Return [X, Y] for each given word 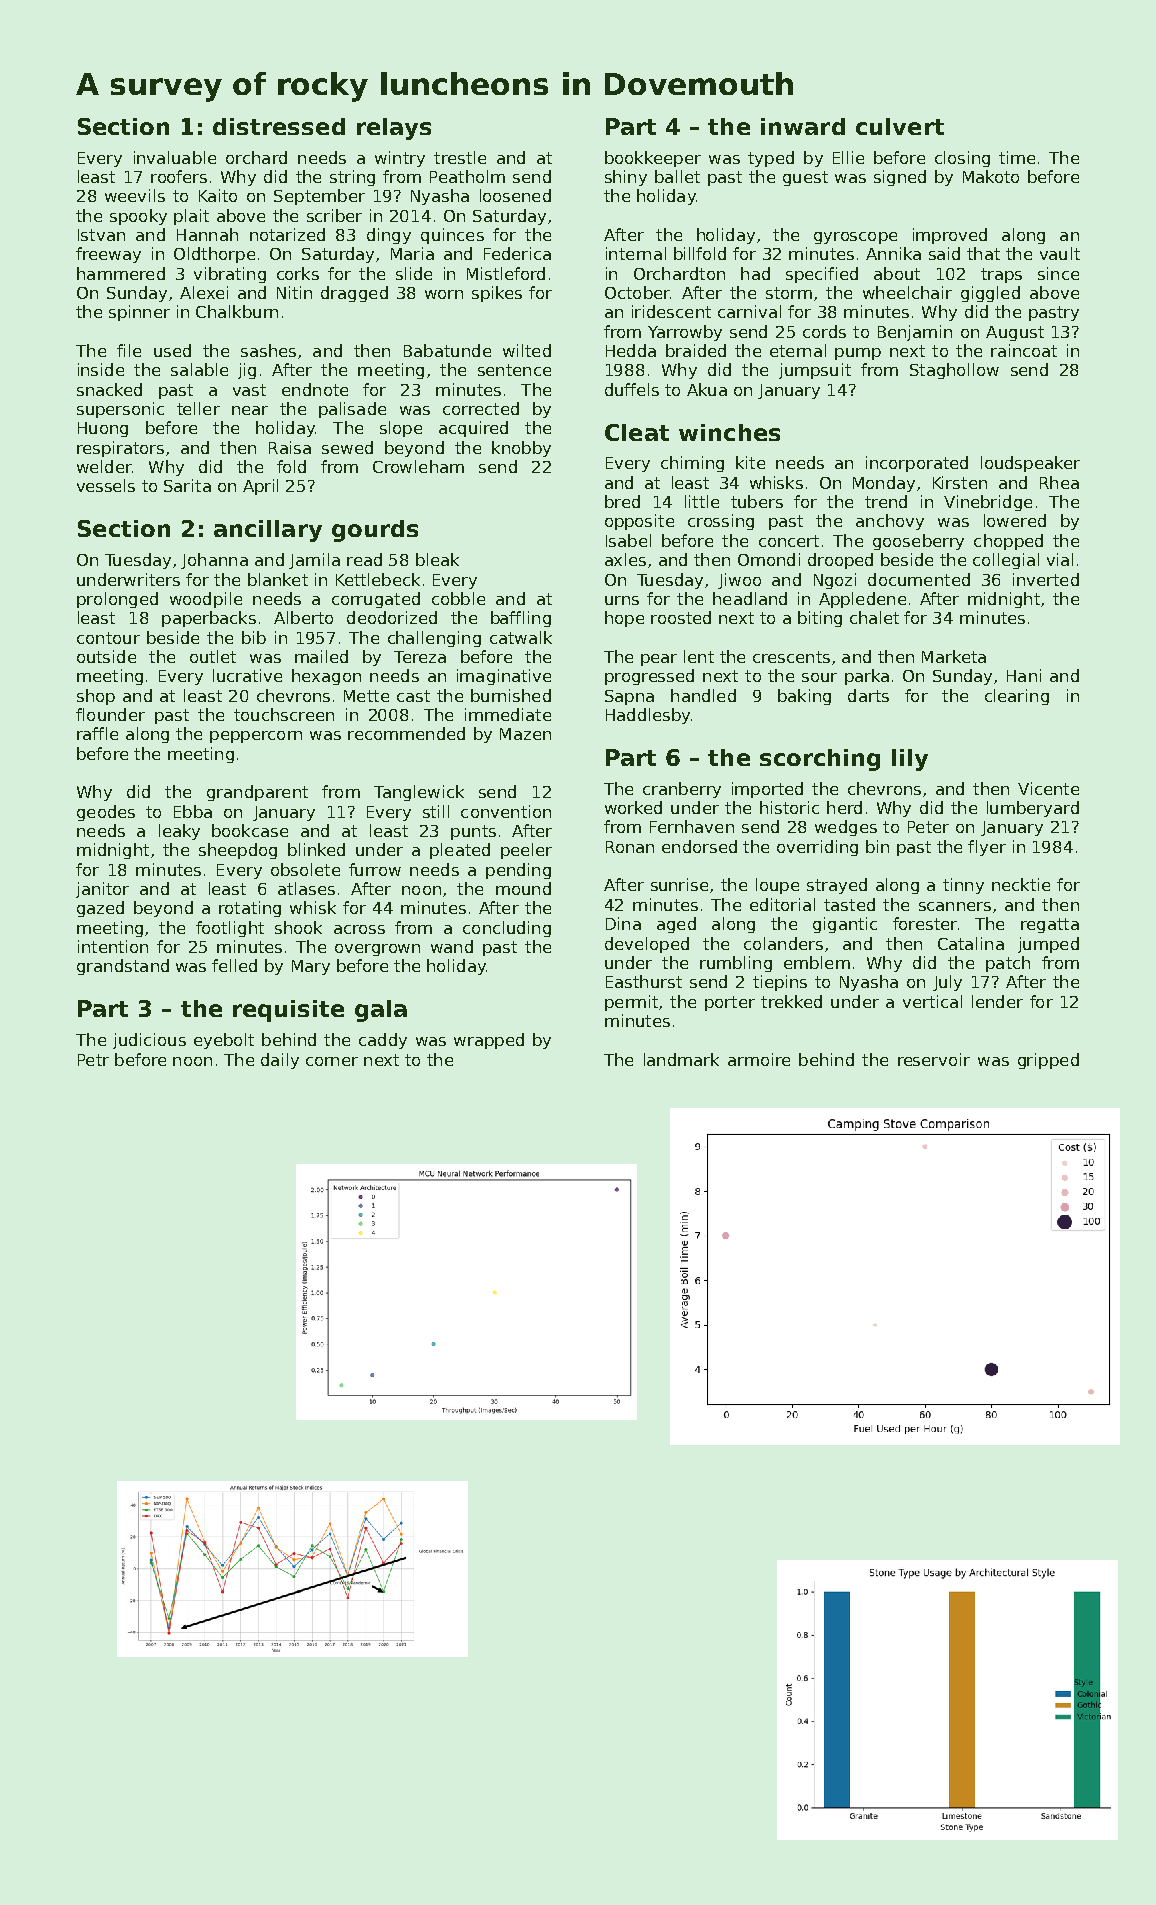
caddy [383, 1041]
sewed [347, 447]
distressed [279, 126]
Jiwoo [739, 581]
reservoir [934, 1059]
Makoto [991, 176]
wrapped [489, 1041]
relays [394, 129]
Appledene [862, 600]
